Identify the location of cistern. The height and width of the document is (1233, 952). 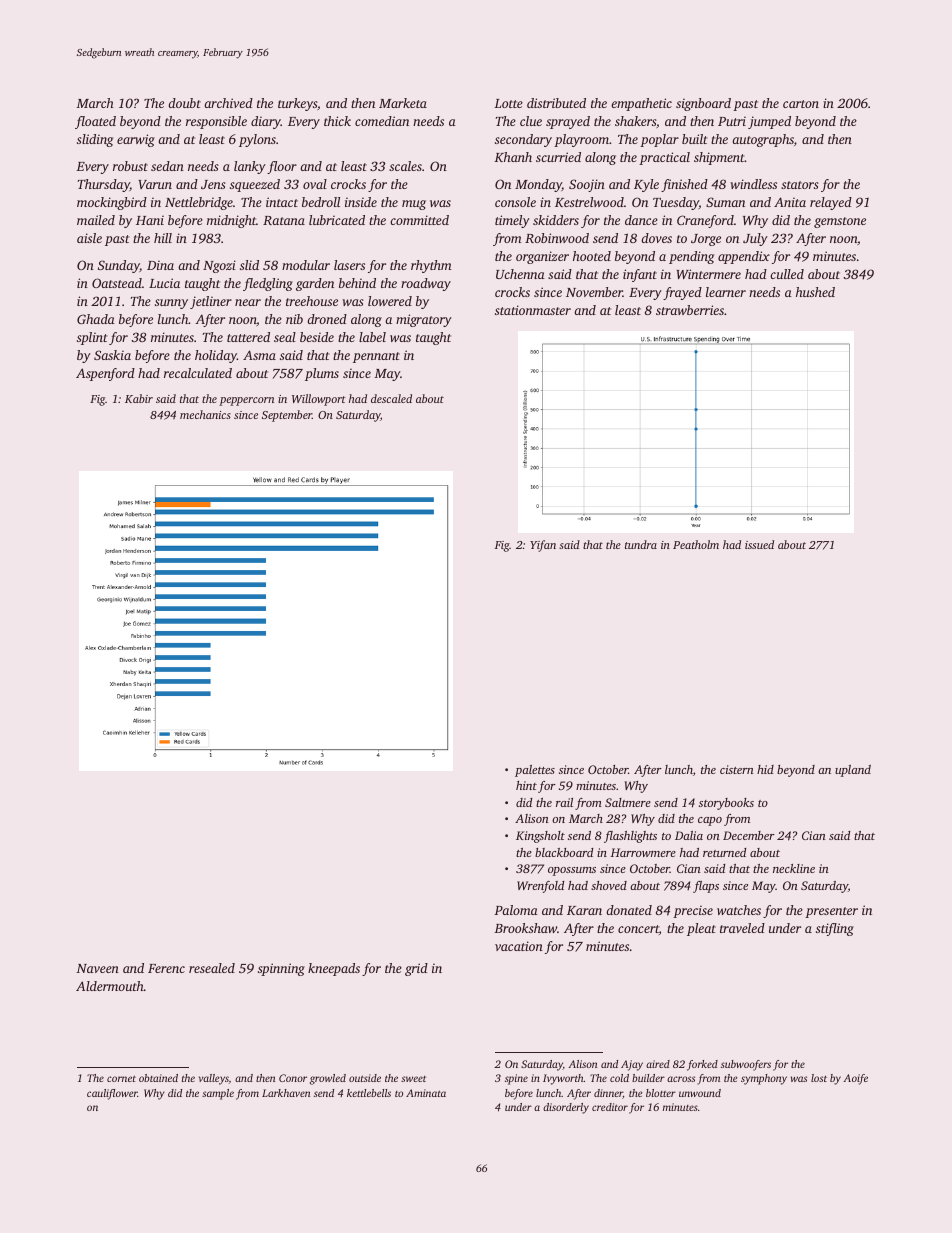
(737, 769).
